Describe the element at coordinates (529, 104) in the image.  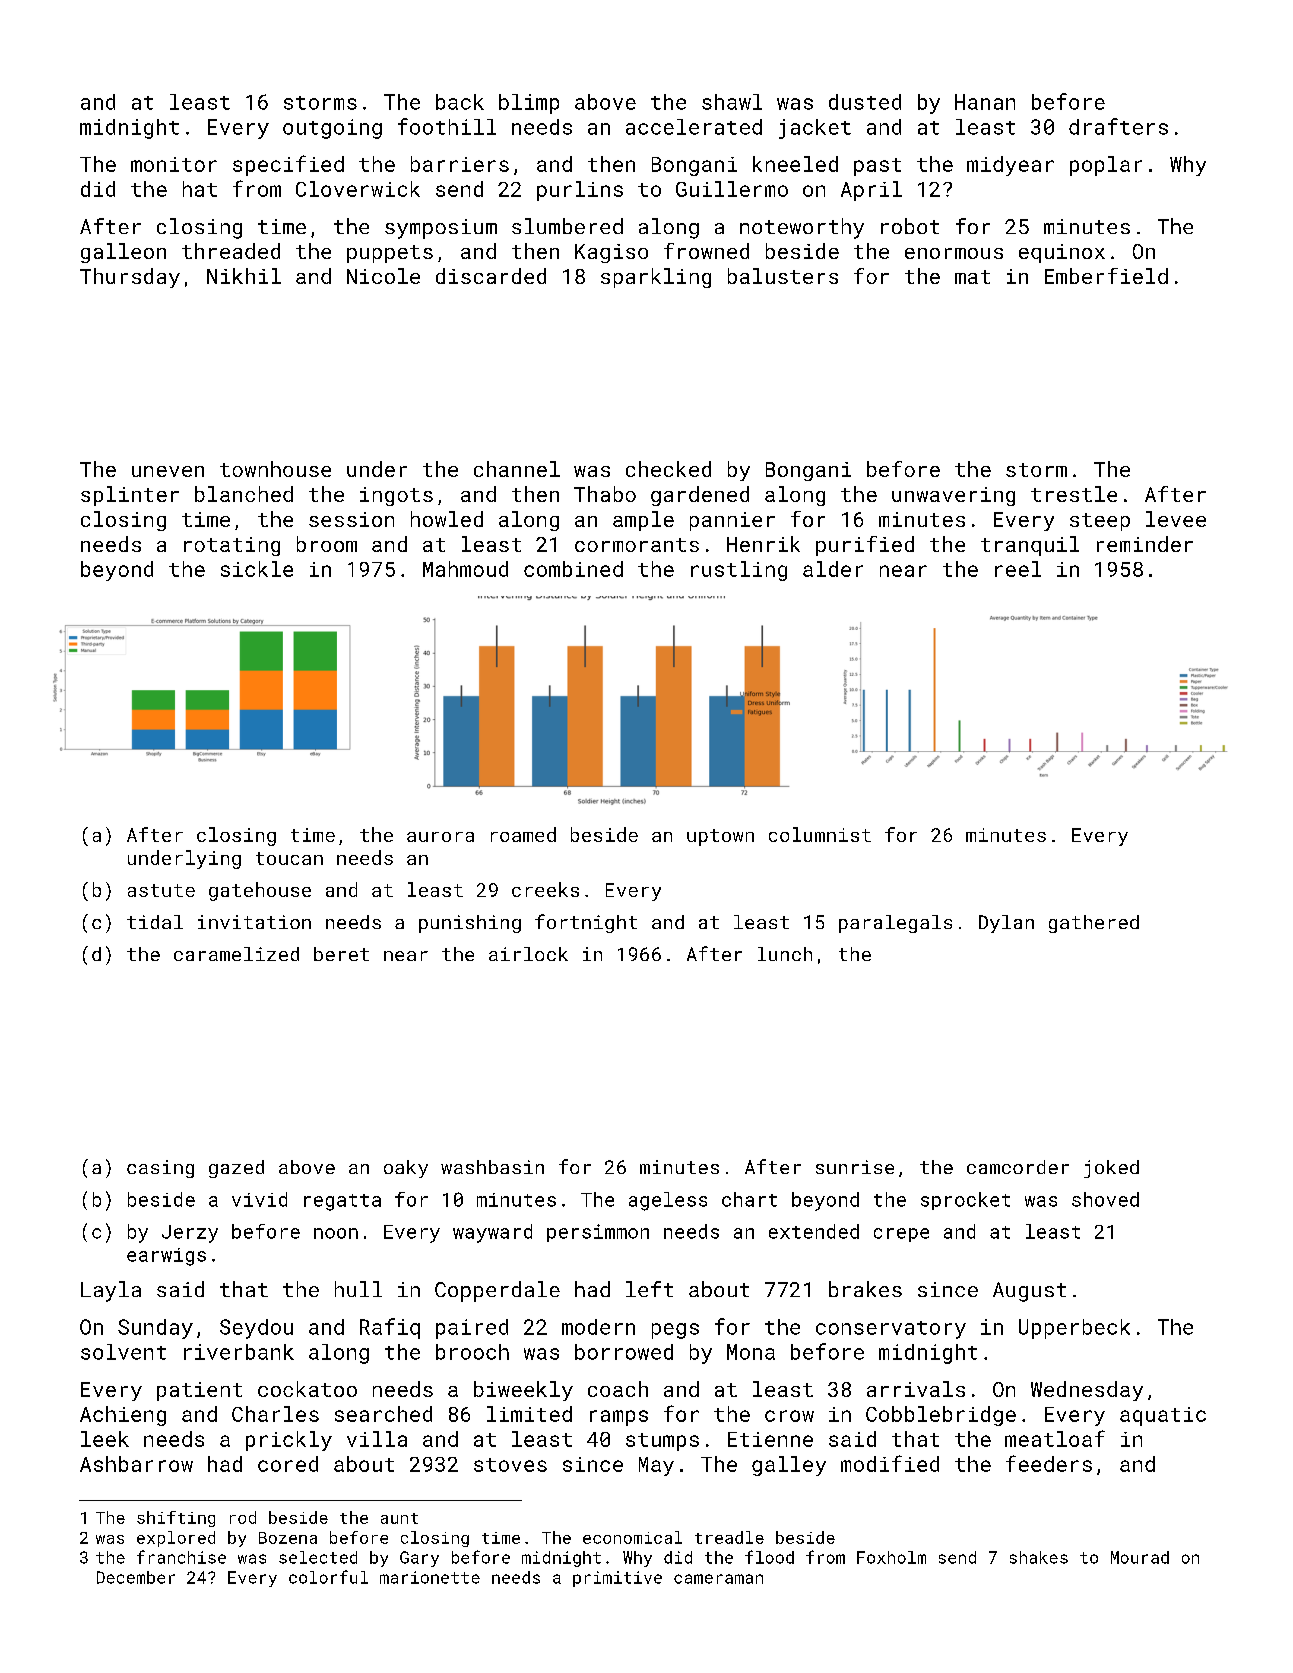
I see `blimp` at that location.
